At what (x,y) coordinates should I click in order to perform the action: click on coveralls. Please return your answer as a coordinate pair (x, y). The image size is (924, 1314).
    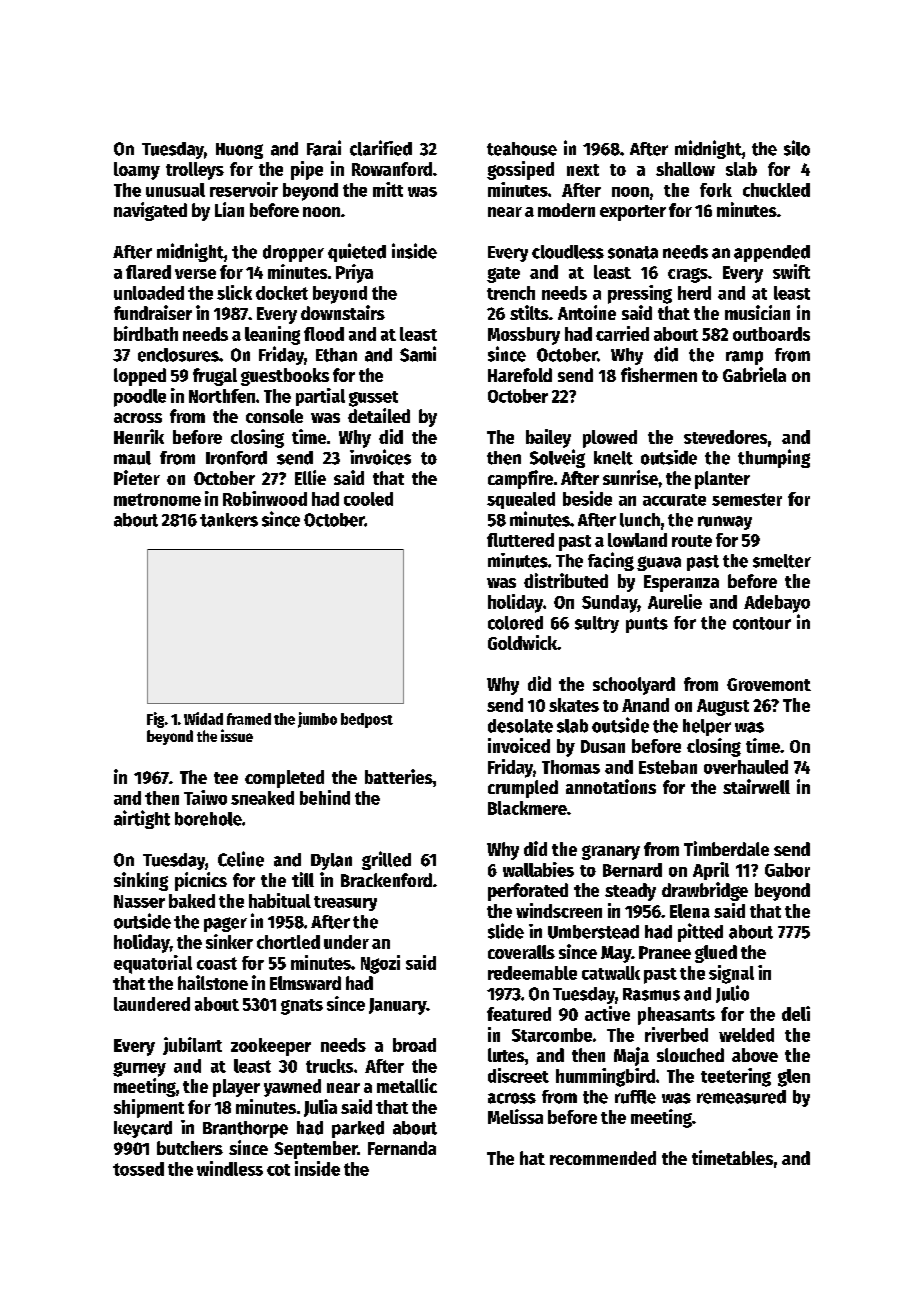
    Looking at the image, I should click on (521, 952).
